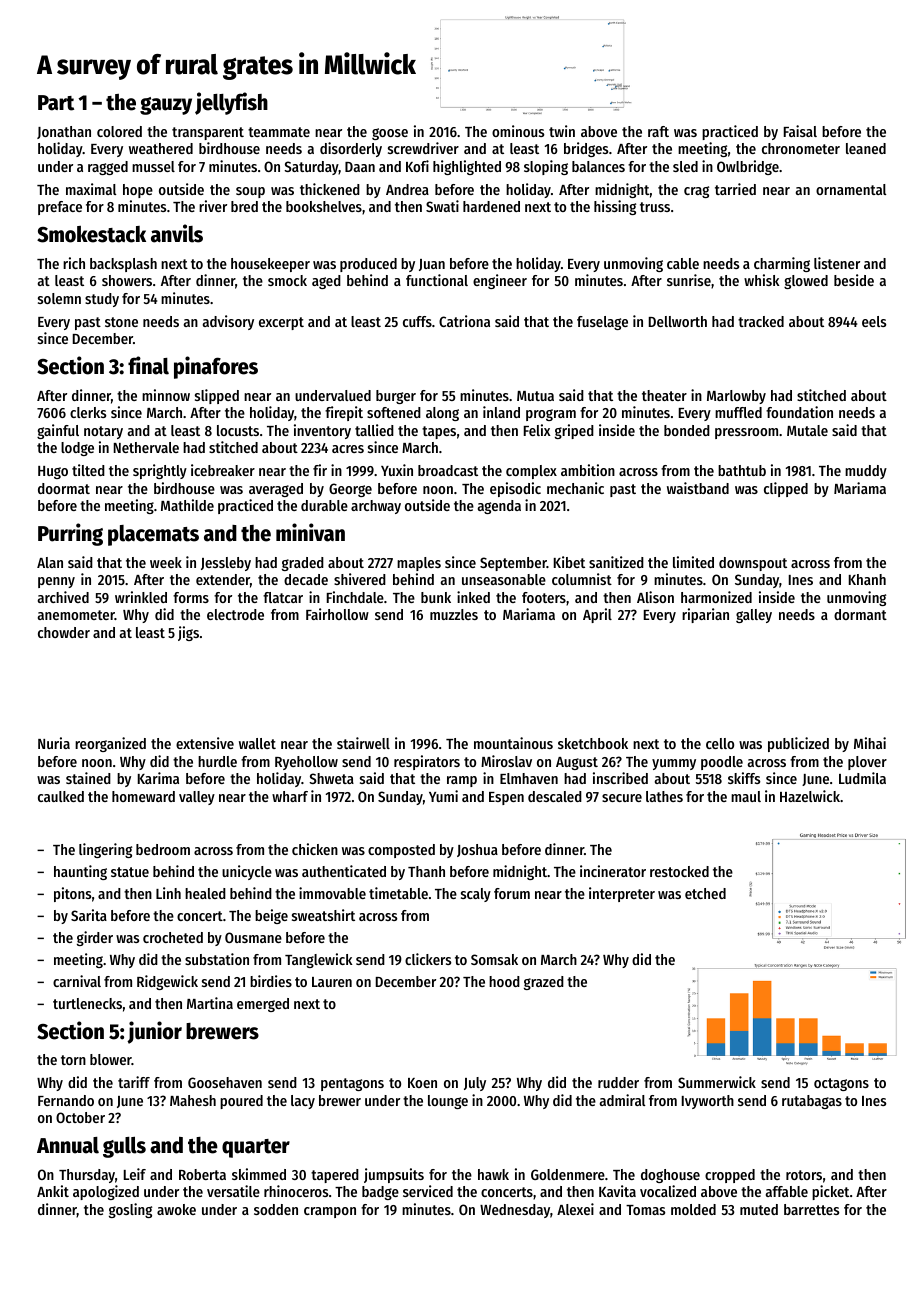 Image resolution: width=924 pixels, height=1308 pixels. I want to click on Koen, so click(422, 1083).
